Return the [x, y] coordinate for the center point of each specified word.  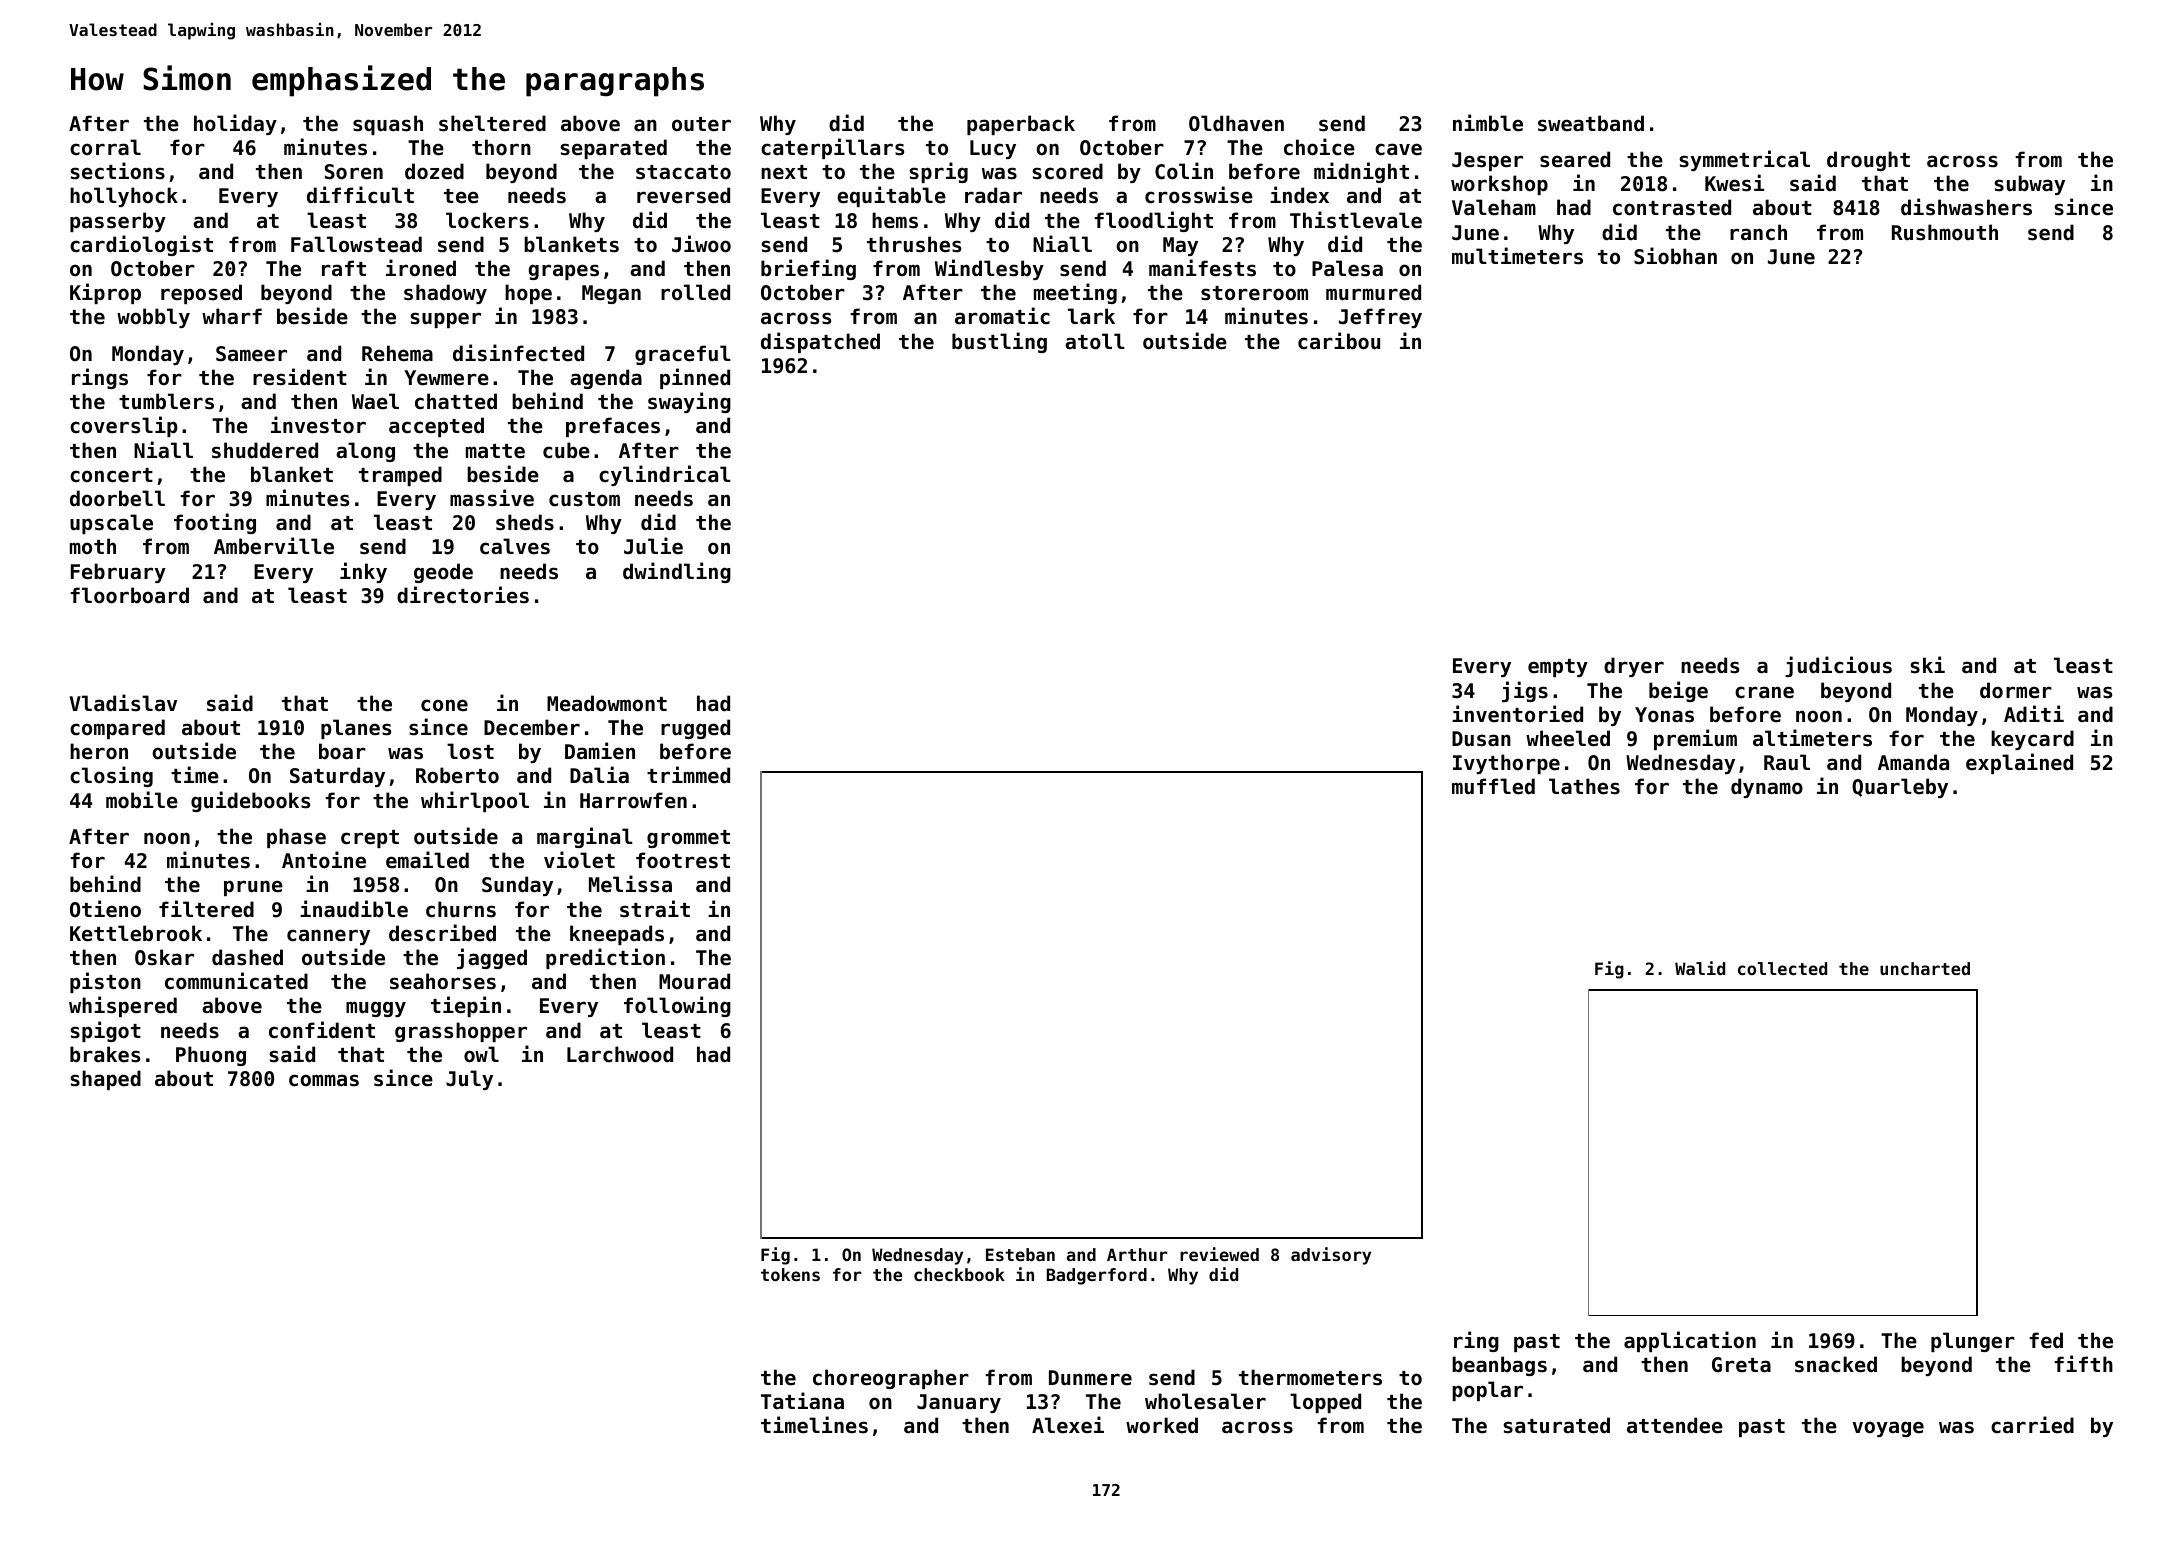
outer [701, 124]
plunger [1973, 1342]
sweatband [1591, 123]
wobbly [153, 318]
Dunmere [1090, 1378]
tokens [790, 1274]
